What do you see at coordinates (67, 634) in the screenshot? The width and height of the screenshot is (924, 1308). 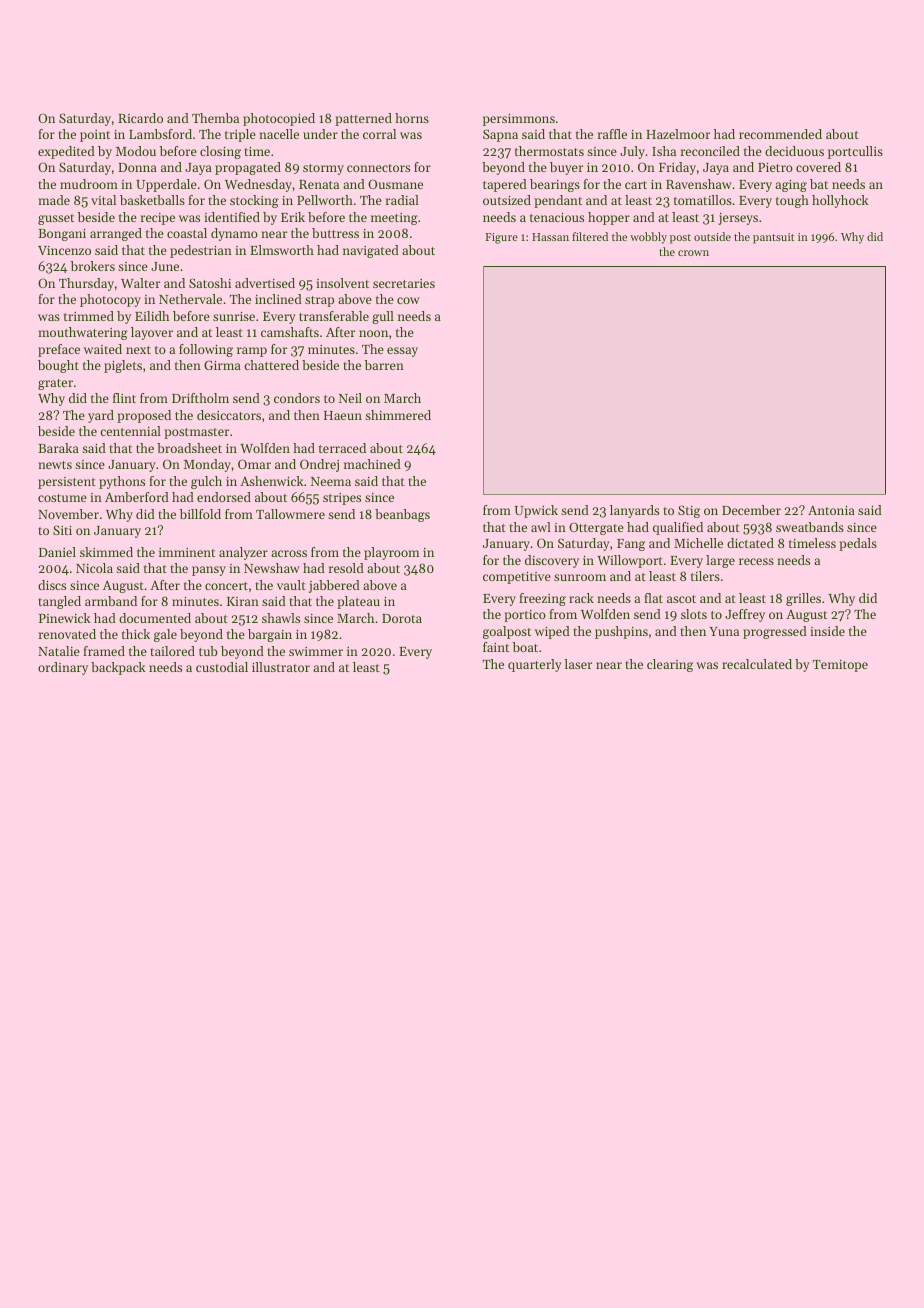 I see `renovated` at bounding box center [67, 634].
